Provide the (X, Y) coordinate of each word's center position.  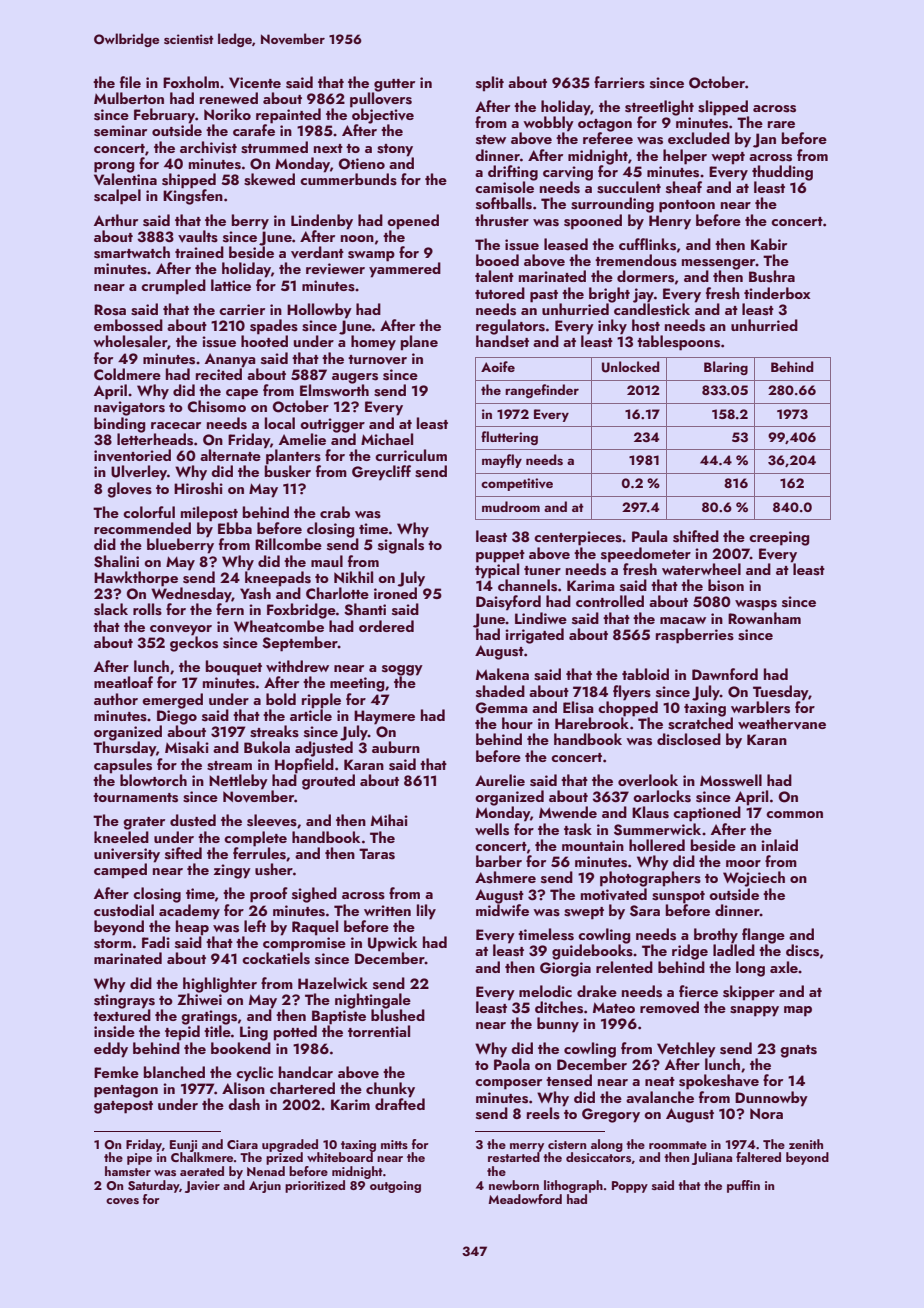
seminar (120, 131)
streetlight (659, 108)
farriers (619, 82)
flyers (632, 693)
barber (499, 861)
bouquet (234, 668)
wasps (756, 605)
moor (743, 863)
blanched (174, 1072)
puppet (500, 556)
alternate (230, 455)
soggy (402, 670)
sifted (183, 853)
